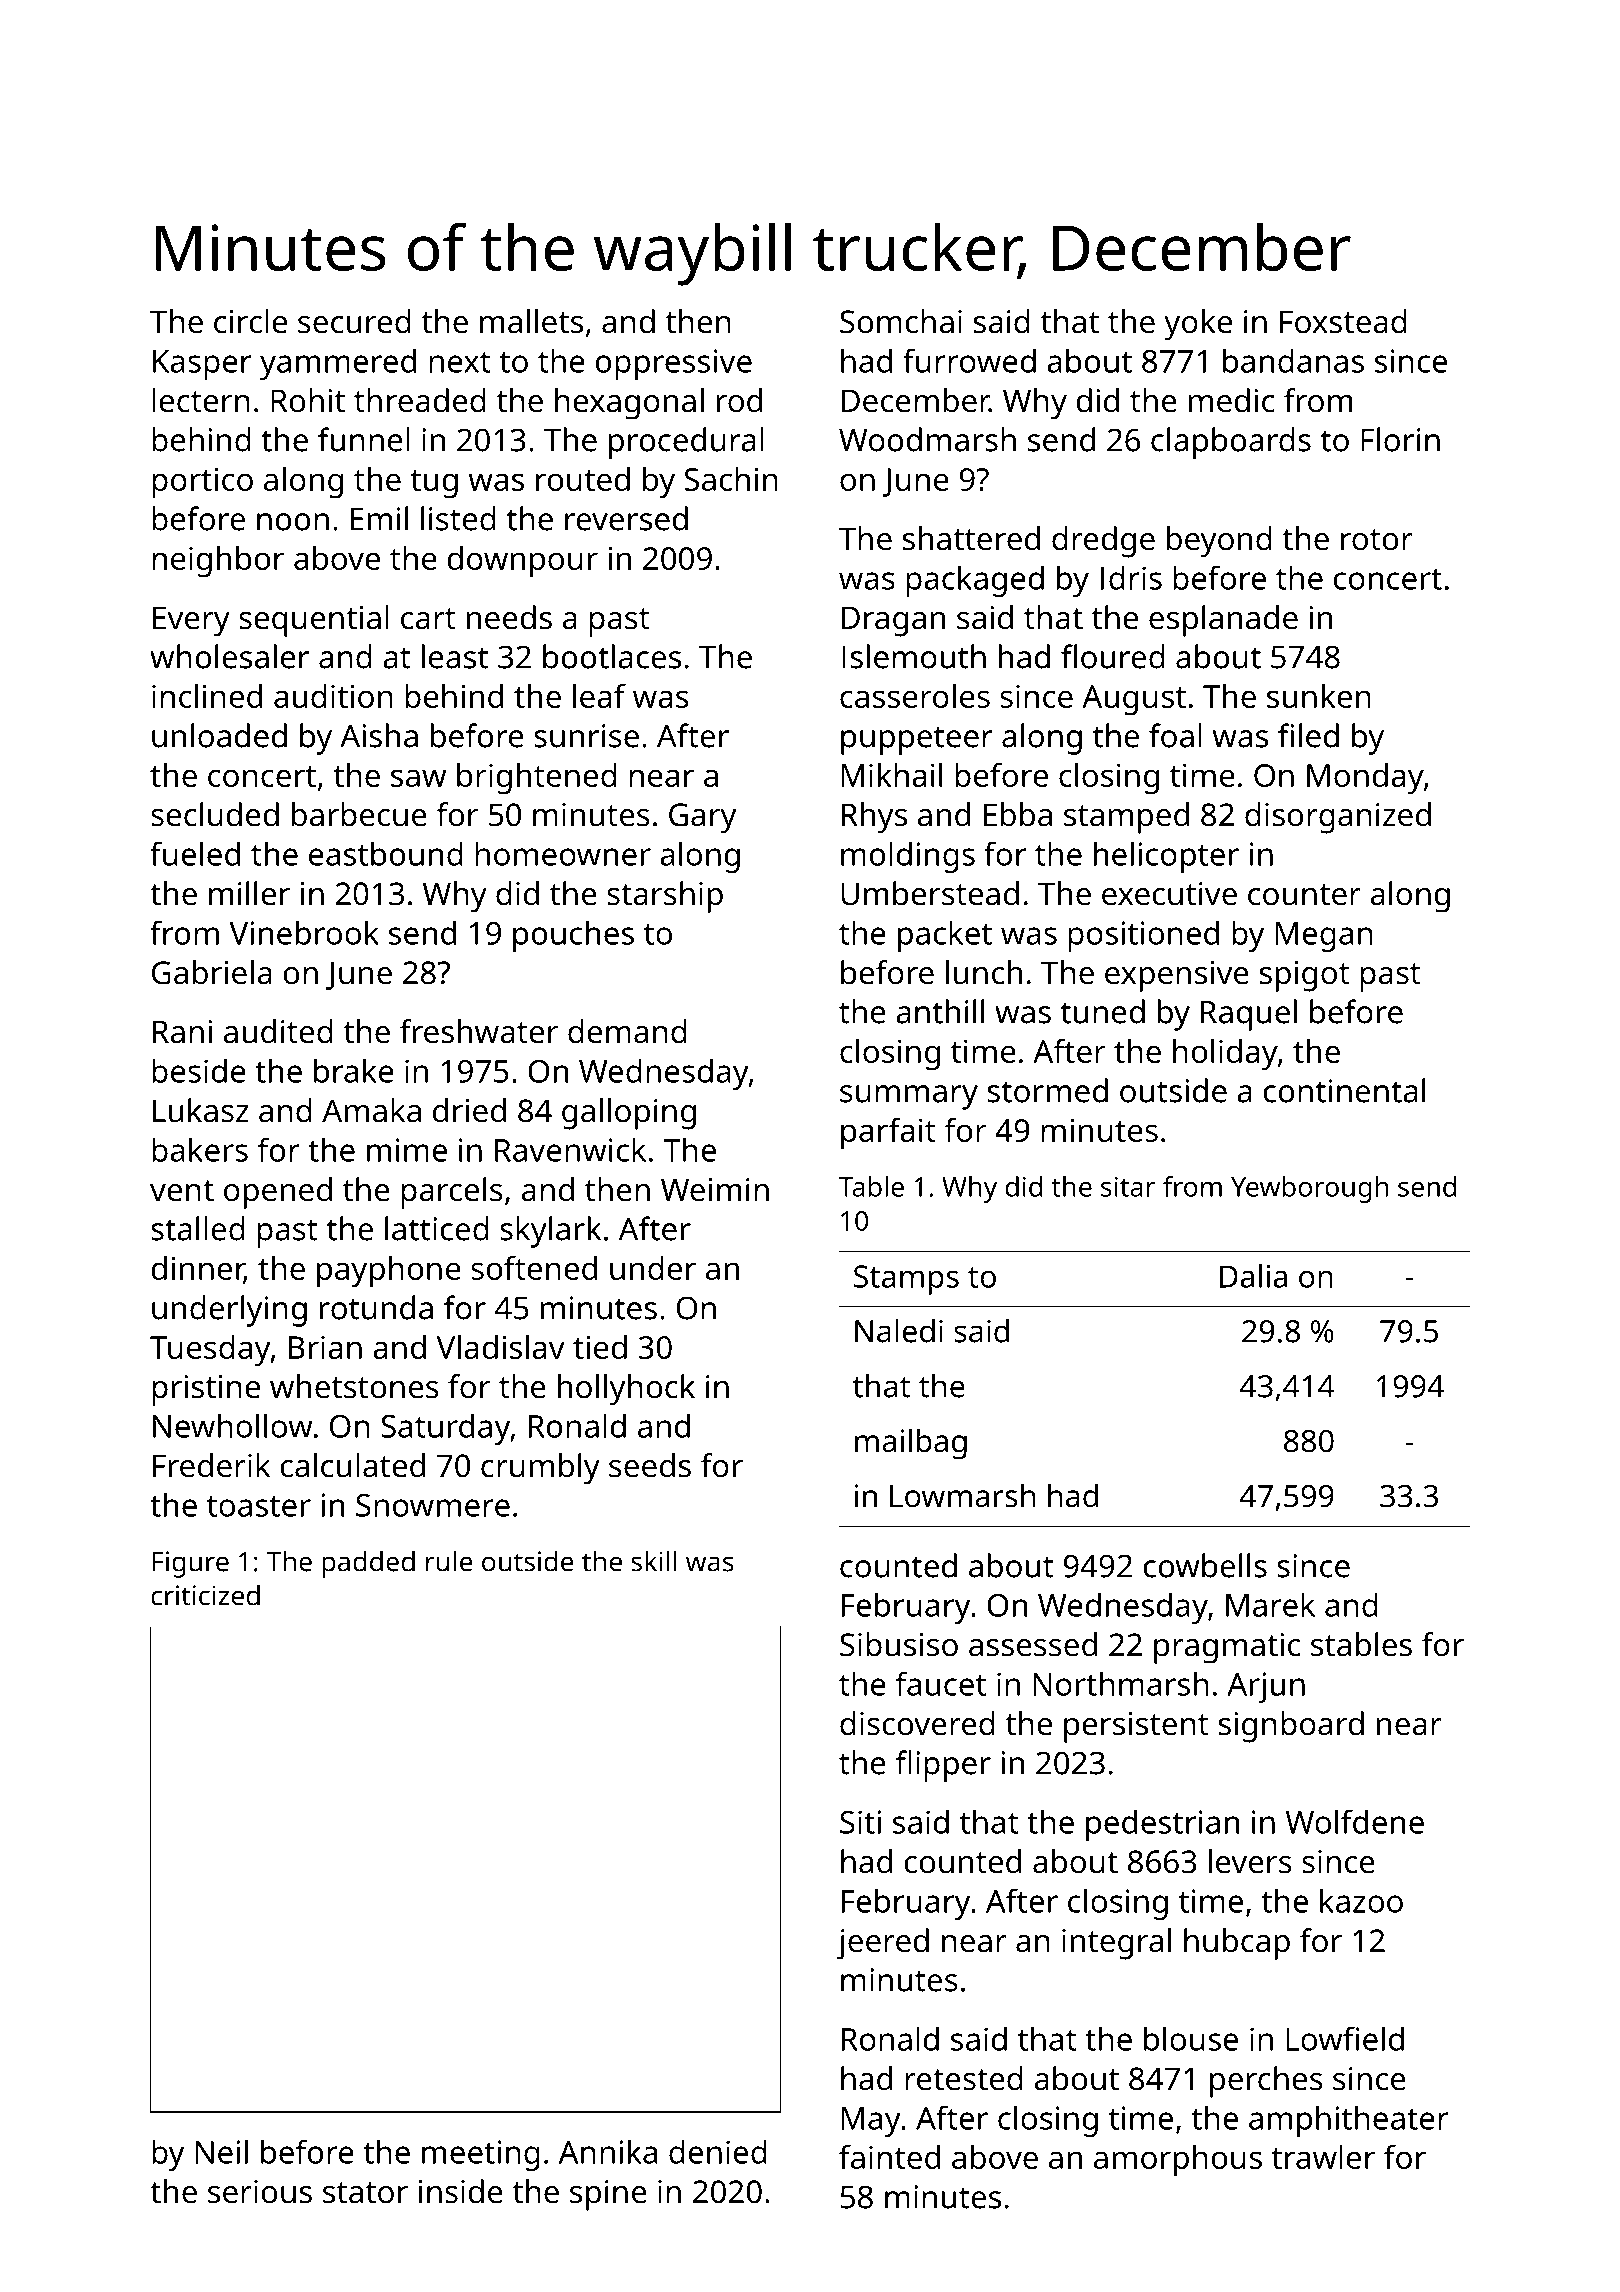  What do you see at coordinates (943, 1766) in the screenshot?
I see `flipper` at bounding box center [943, 1766].
